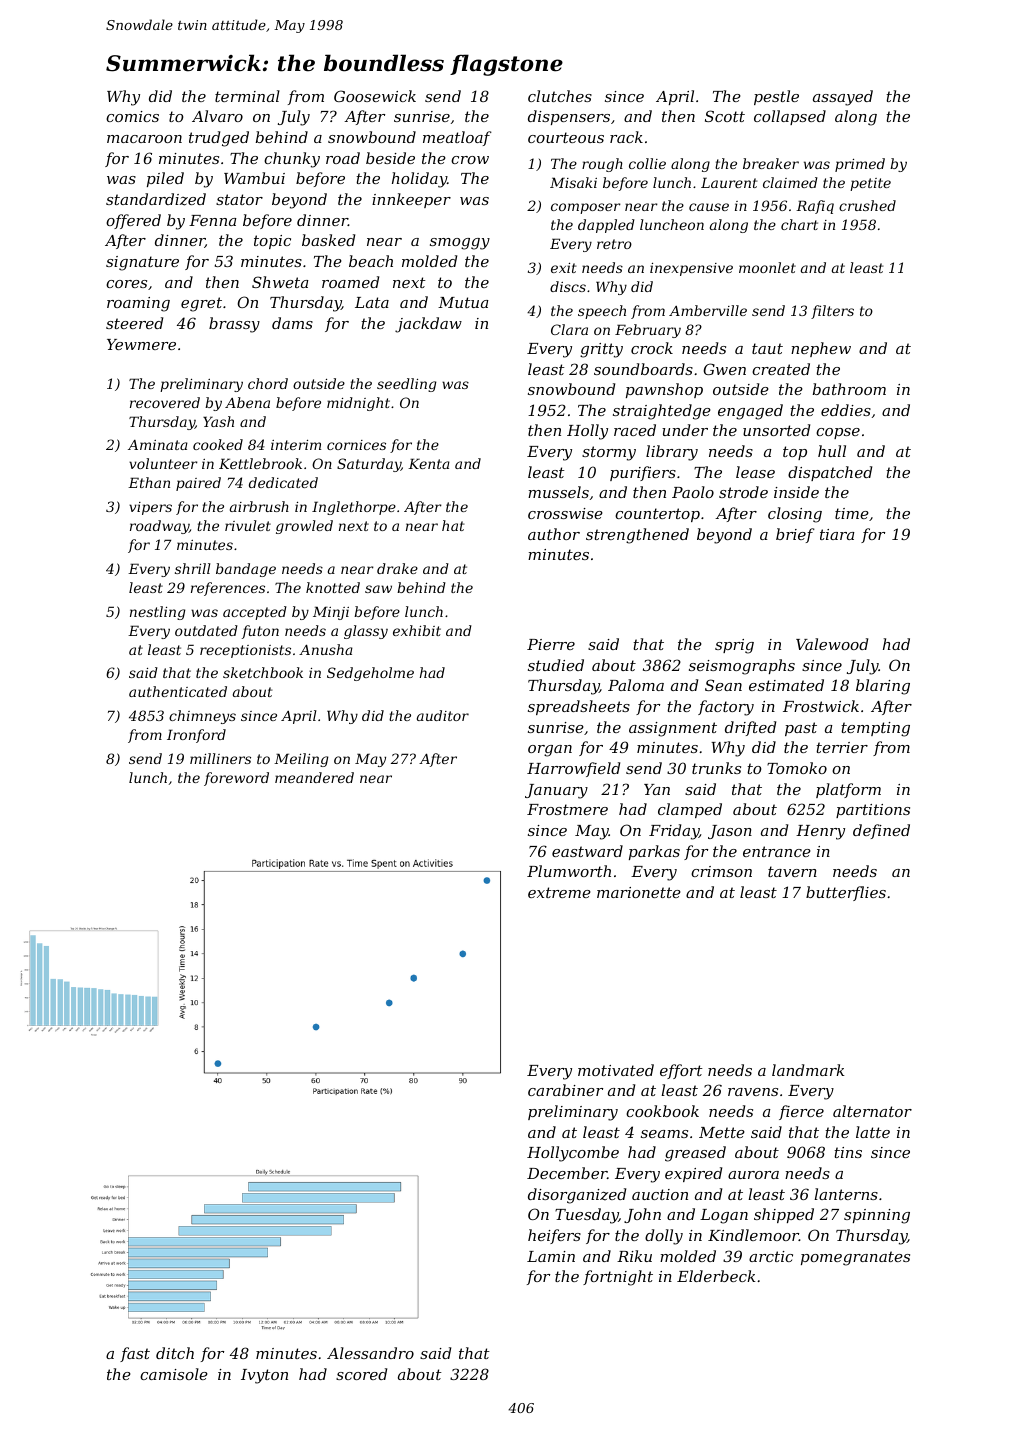 This document has width=1017, height=1445. What do you see at coordinates (370, 1353) in the document?
I see `Alessandro` at bounding box center [370, 1353].
